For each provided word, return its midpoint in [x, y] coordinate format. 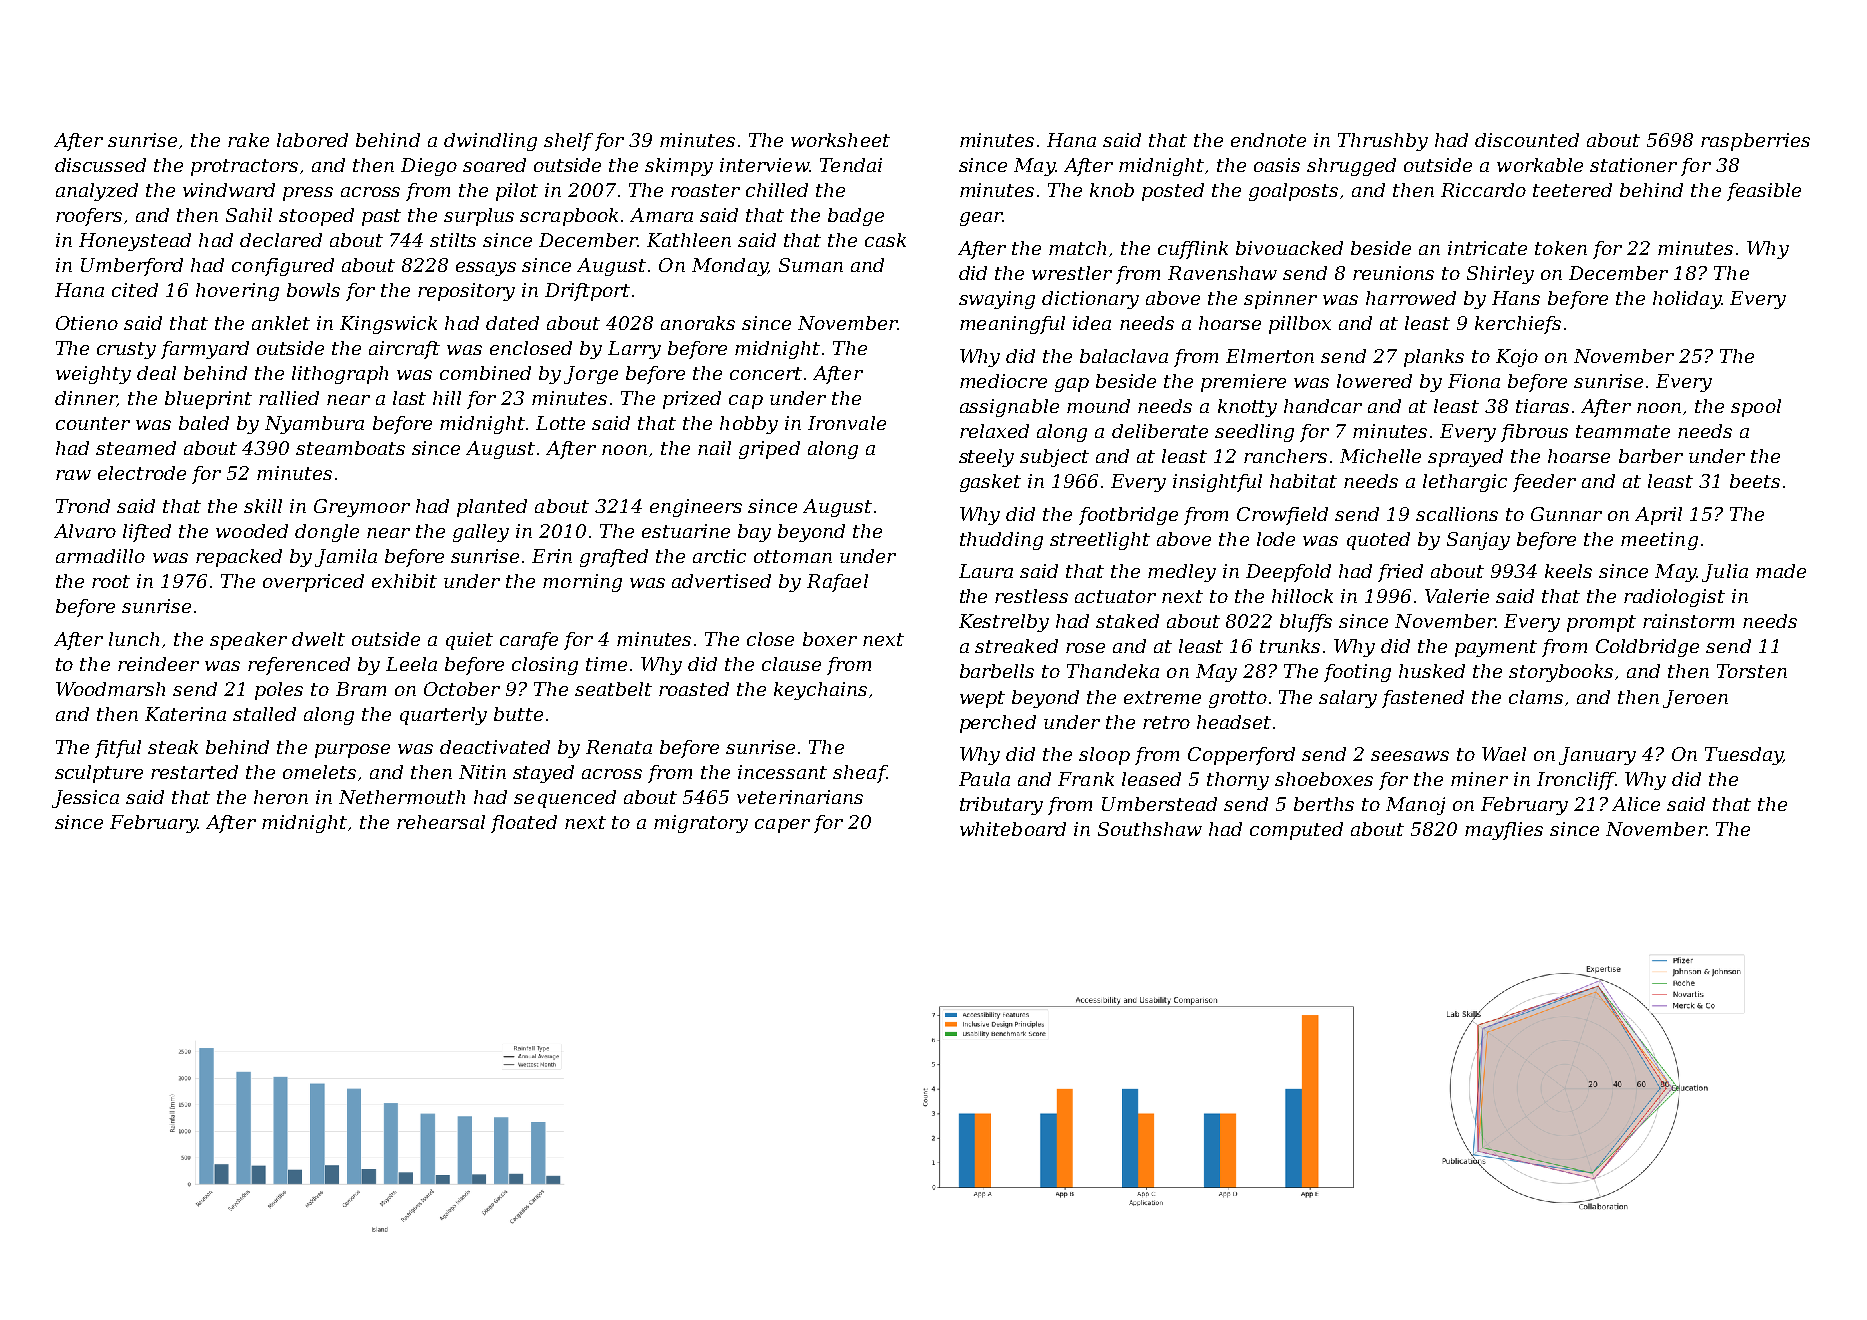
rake [248, 140]
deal [156, 373]
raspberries [1755, 142]
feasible [1764, 192]
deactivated [495, 747]
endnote [1268, 140]
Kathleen [689, 240]
